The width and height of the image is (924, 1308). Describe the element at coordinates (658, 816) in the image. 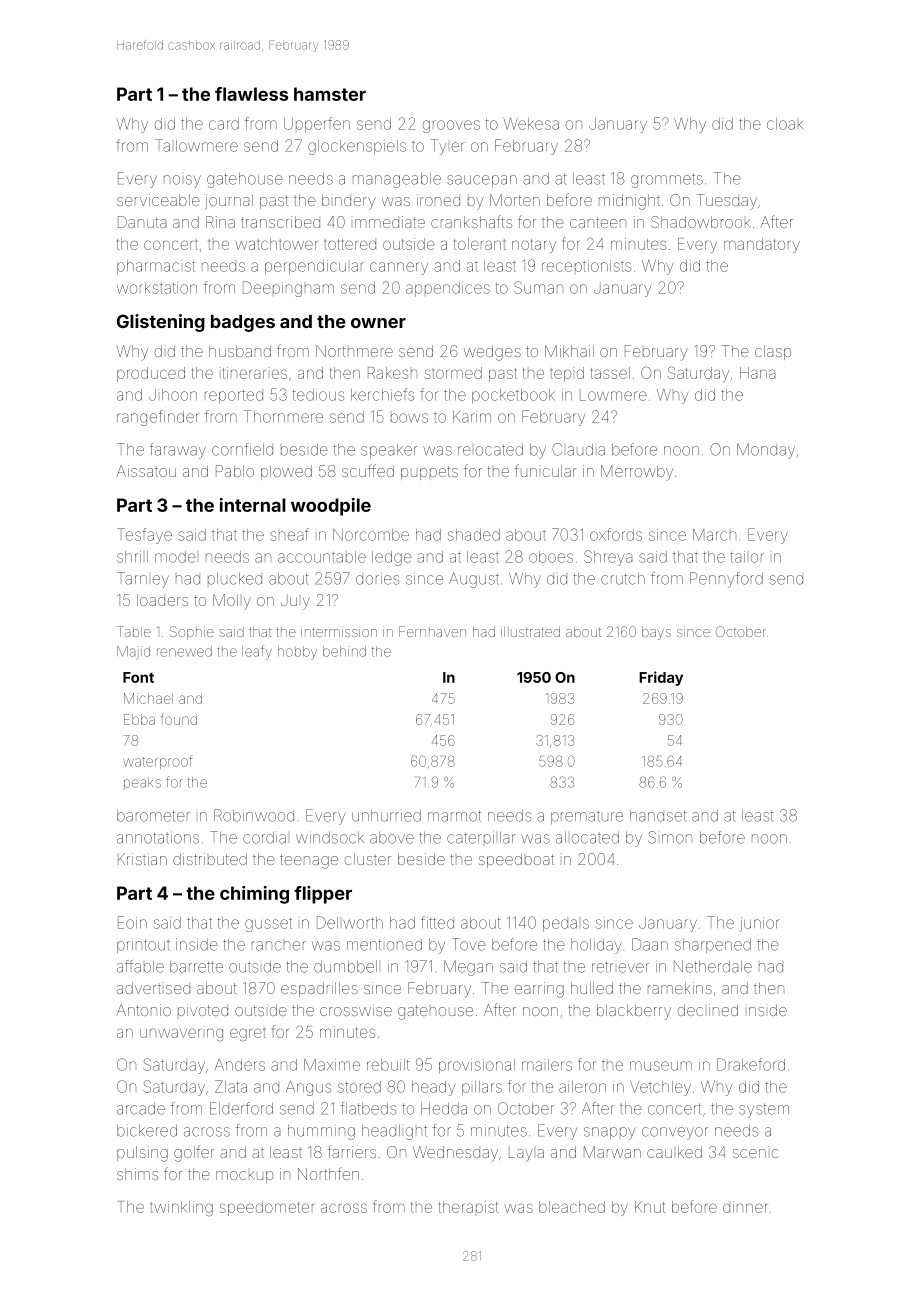

I see `handset` at that location.
